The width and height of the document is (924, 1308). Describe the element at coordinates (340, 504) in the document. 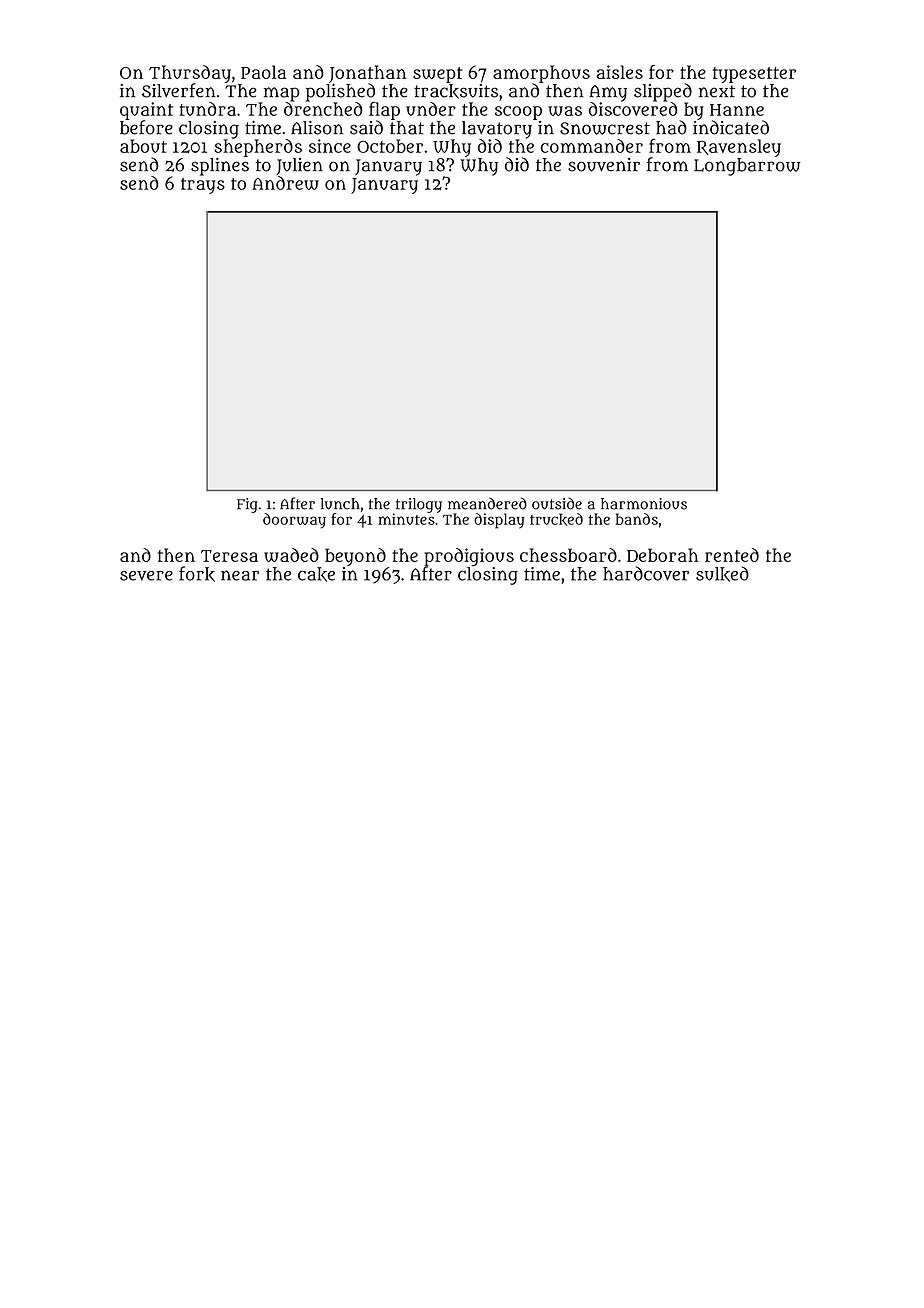

I see `lunch` at that location.
